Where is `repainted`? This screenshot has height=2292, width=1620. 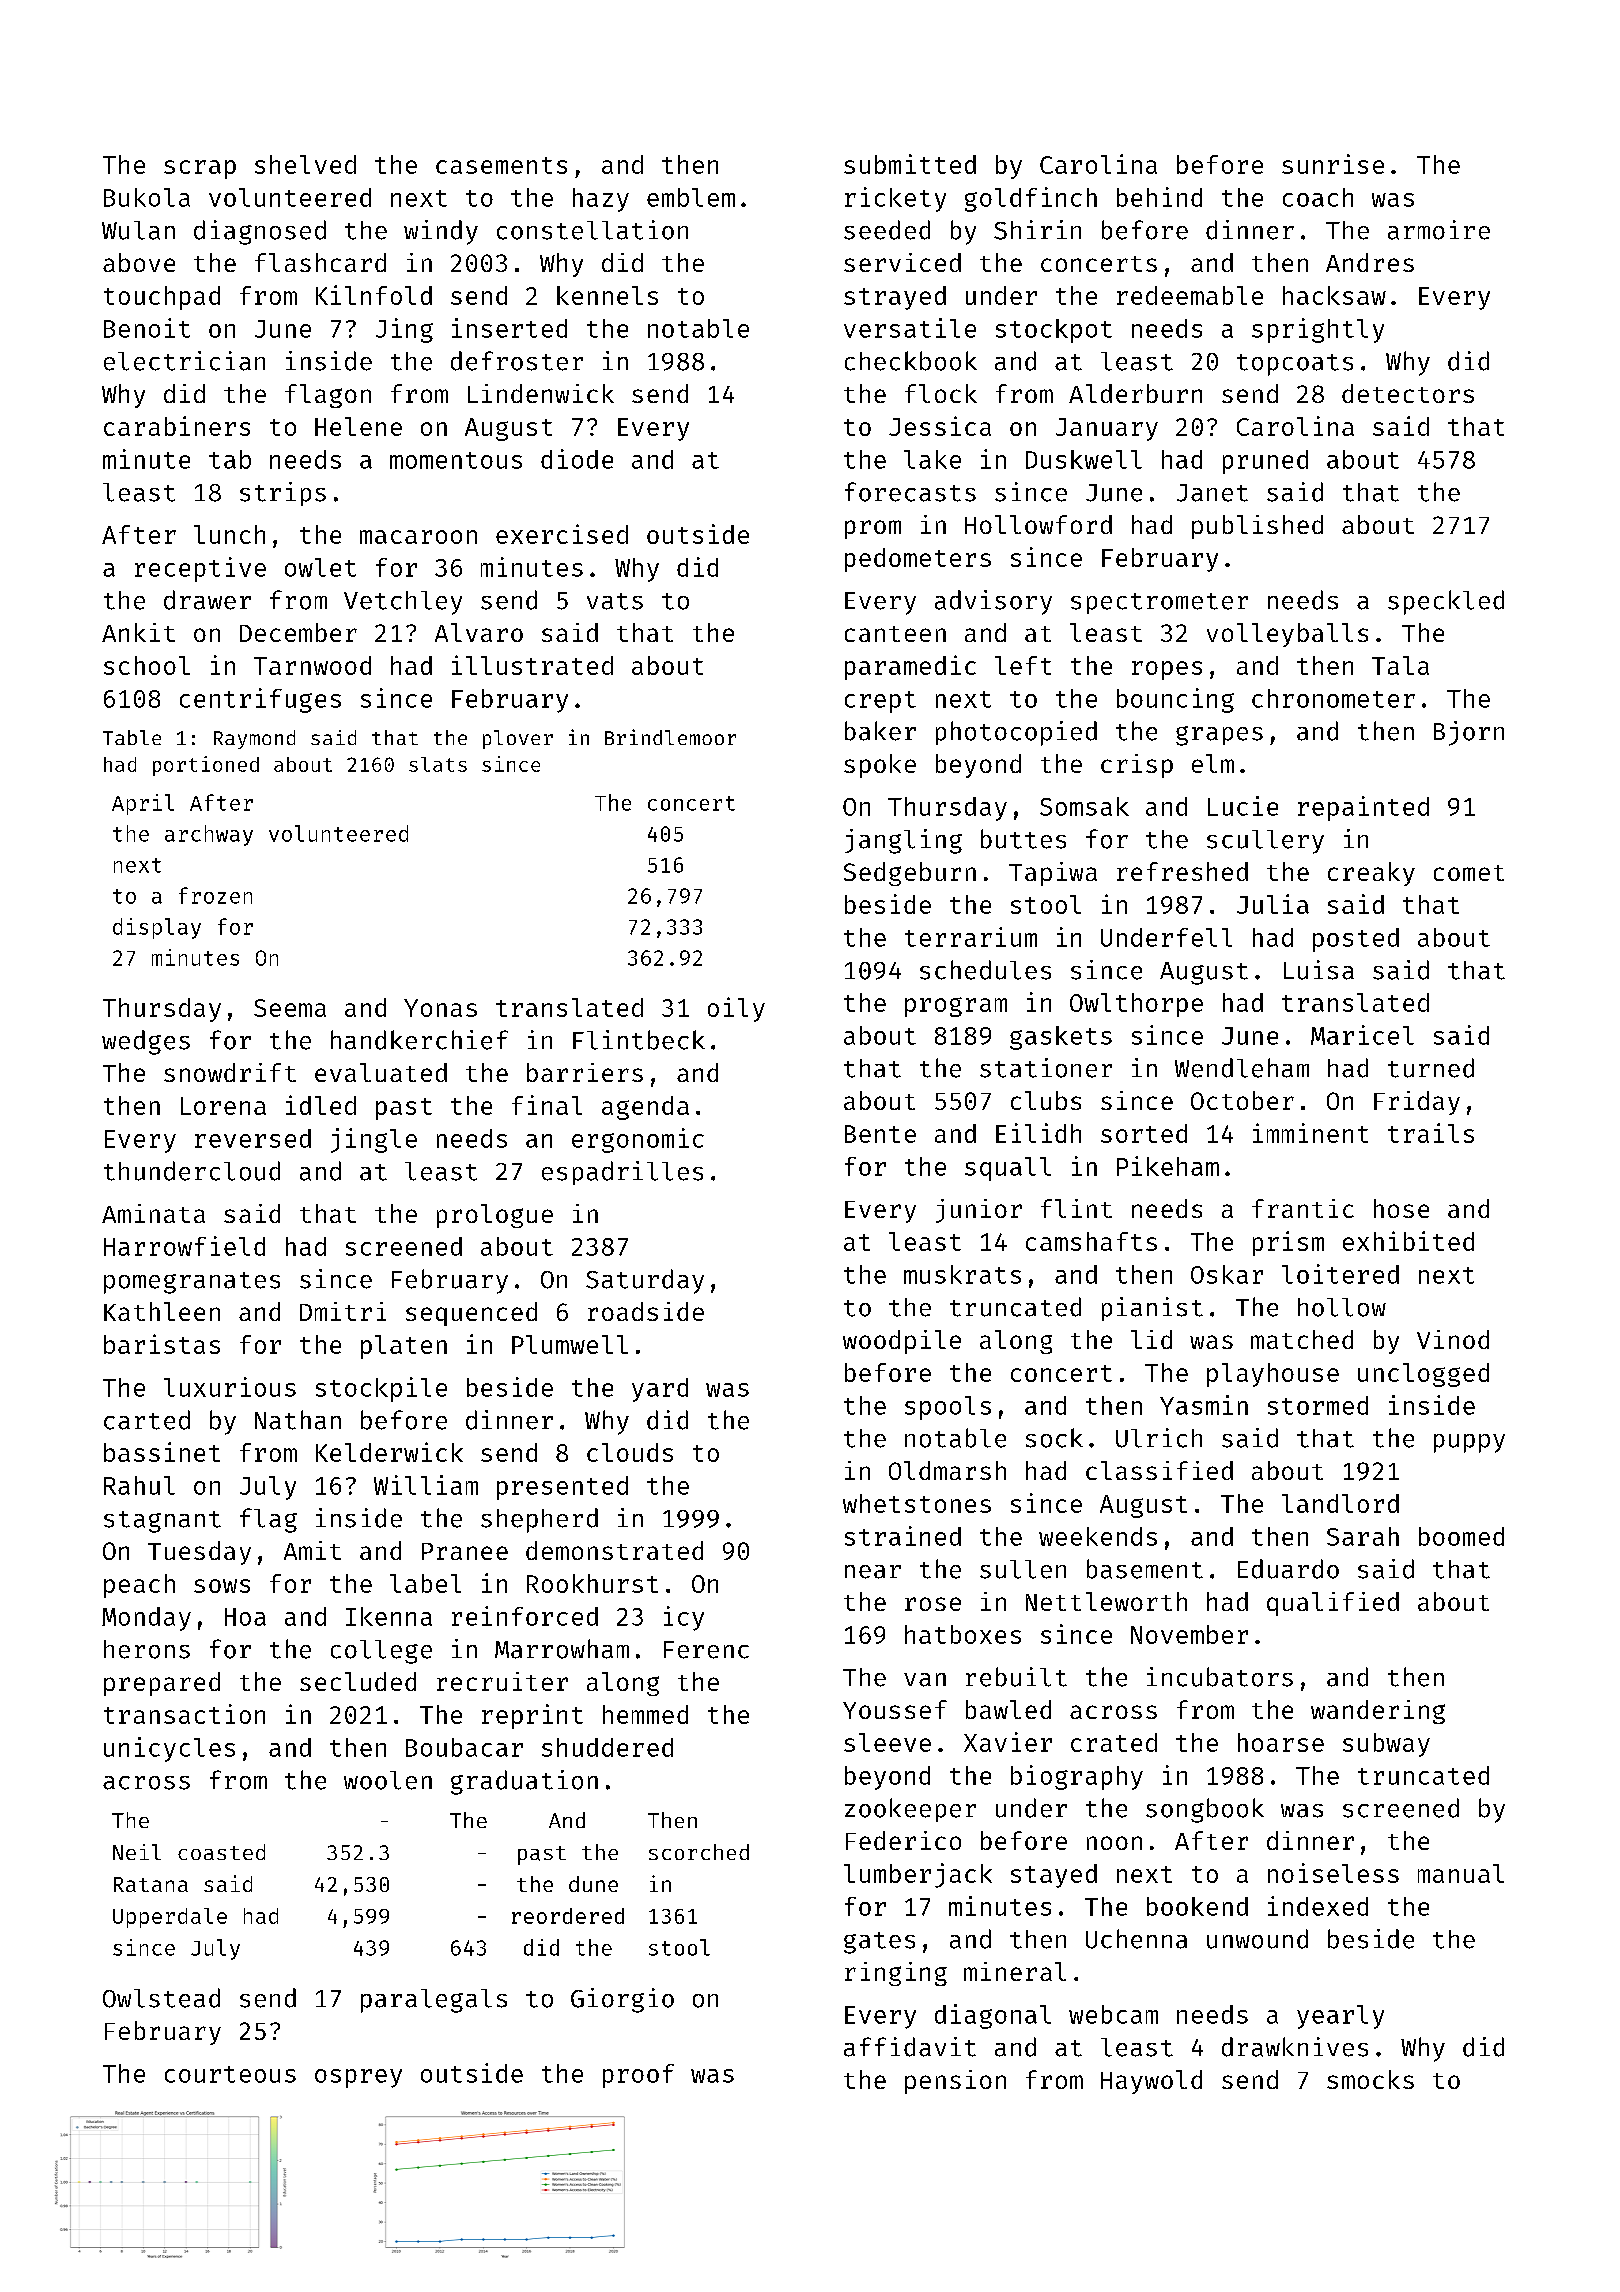 repainted is located at coordinates (1363, 808).
